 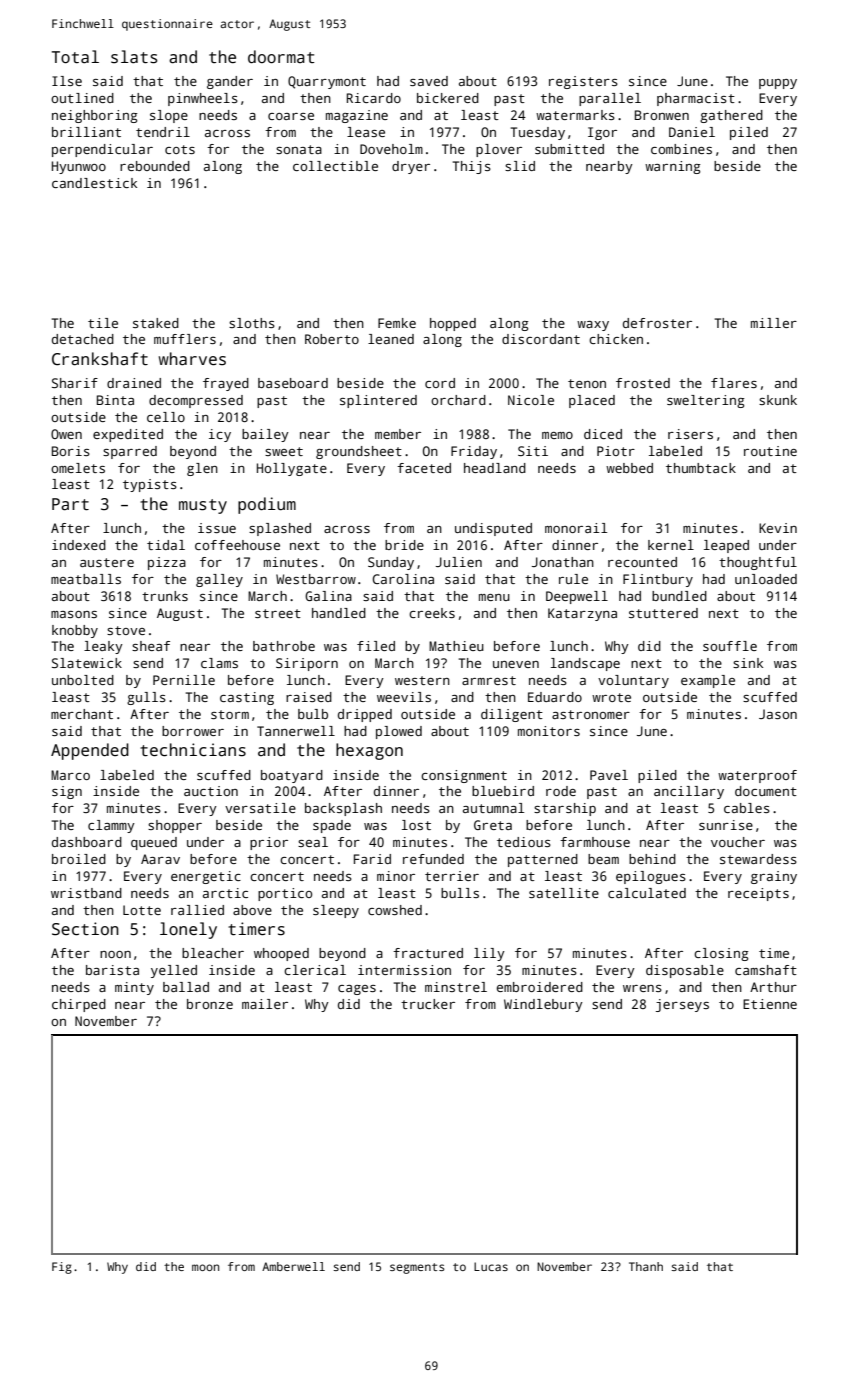 I want to click on Fig, so click(x=62, y=1268).
